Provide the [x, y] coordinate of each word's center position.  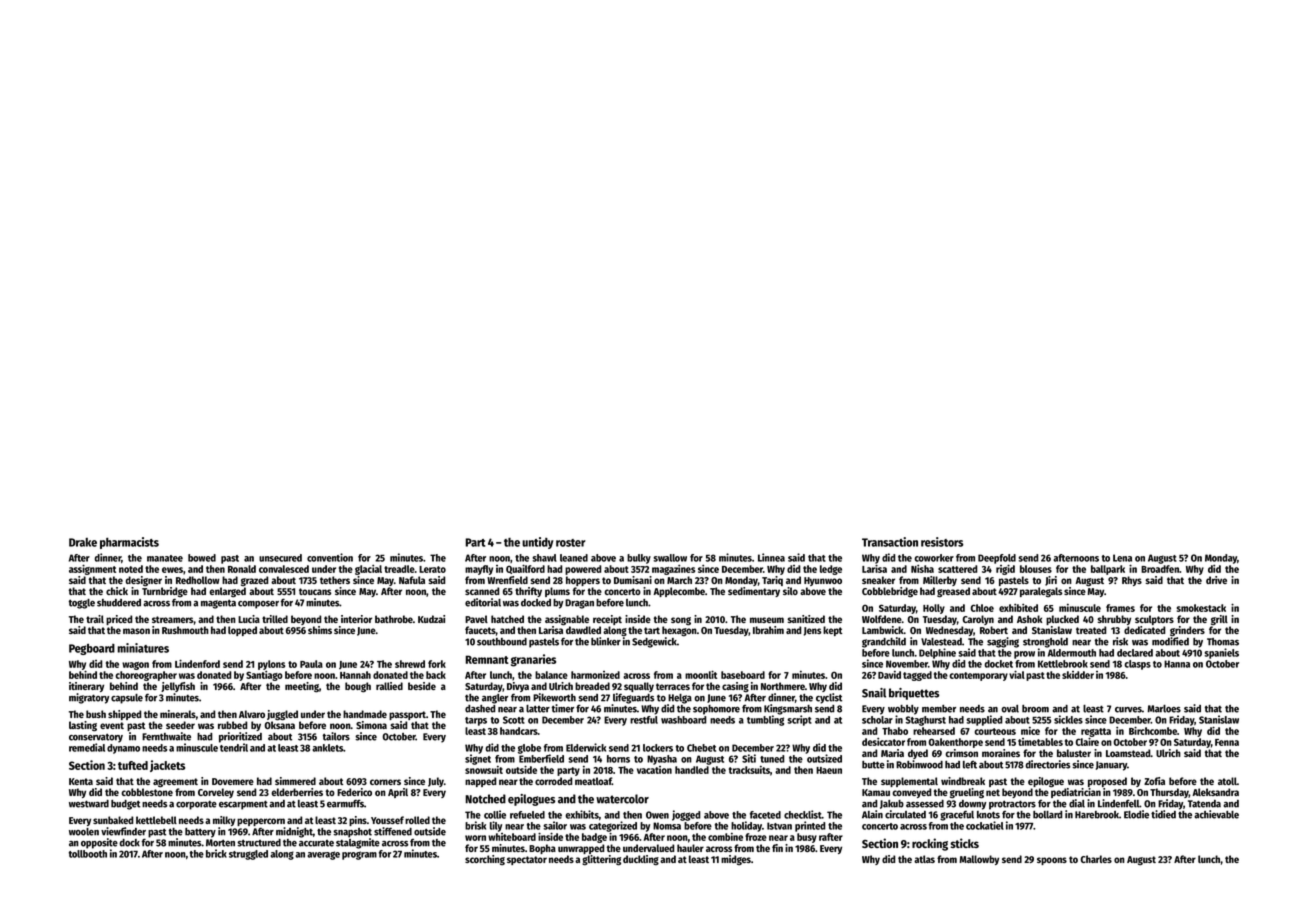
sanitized [806, 619]
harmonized [595, 675]
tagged [917, 676]
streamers [173, 619]
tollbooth [88, 854]
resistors [942, 542]
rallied [389, 686]
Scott [514, 720]
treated [1091, 630]
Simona [371, 725]
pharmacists [129, 543]
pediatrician [1076, 793]
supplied [984, 720]
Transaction [890, 542]
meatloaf [593, 781]
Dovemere [233, 781]
